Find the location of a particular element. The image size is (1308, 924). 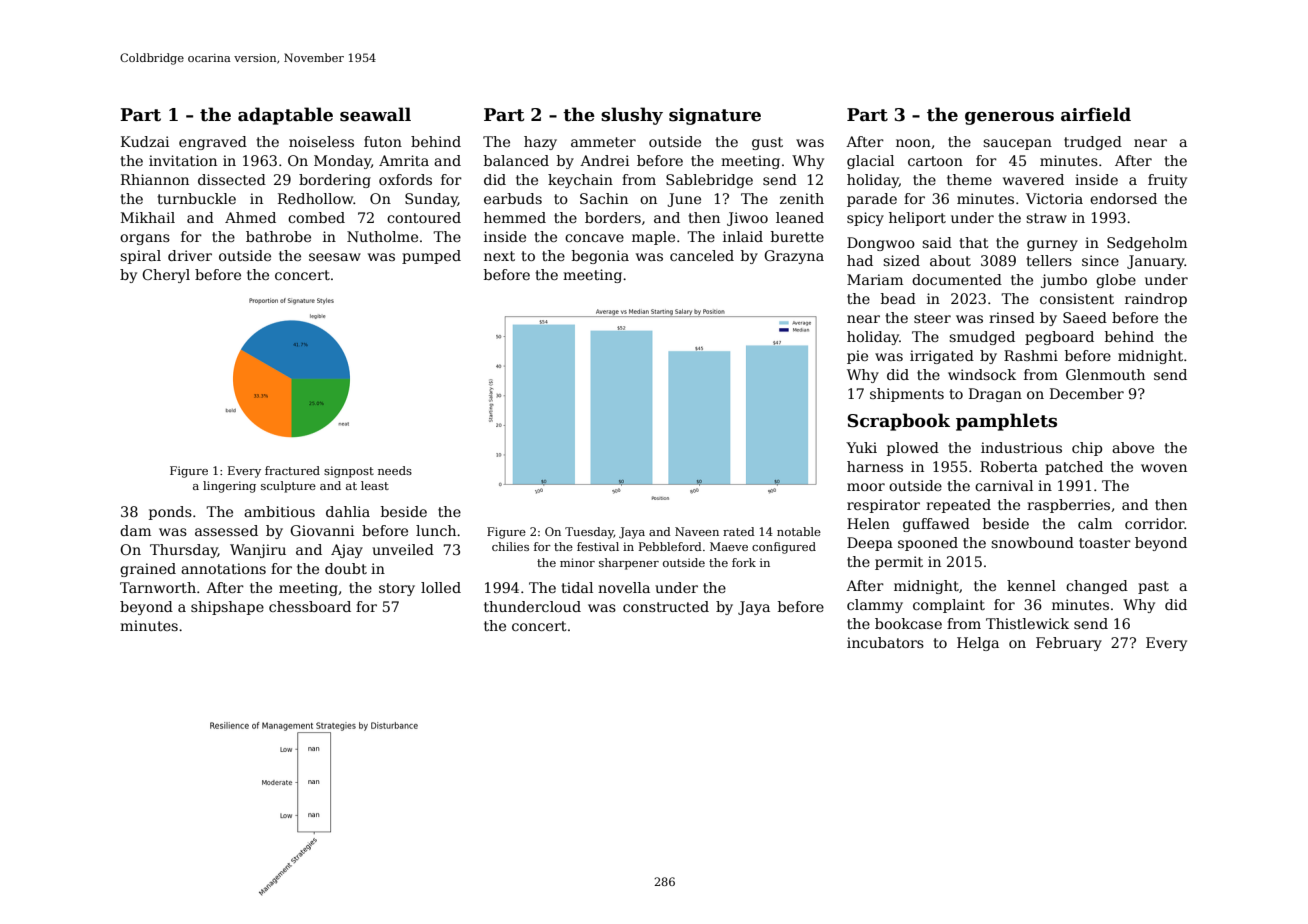

complaint is located at coordinates (949, 606).
